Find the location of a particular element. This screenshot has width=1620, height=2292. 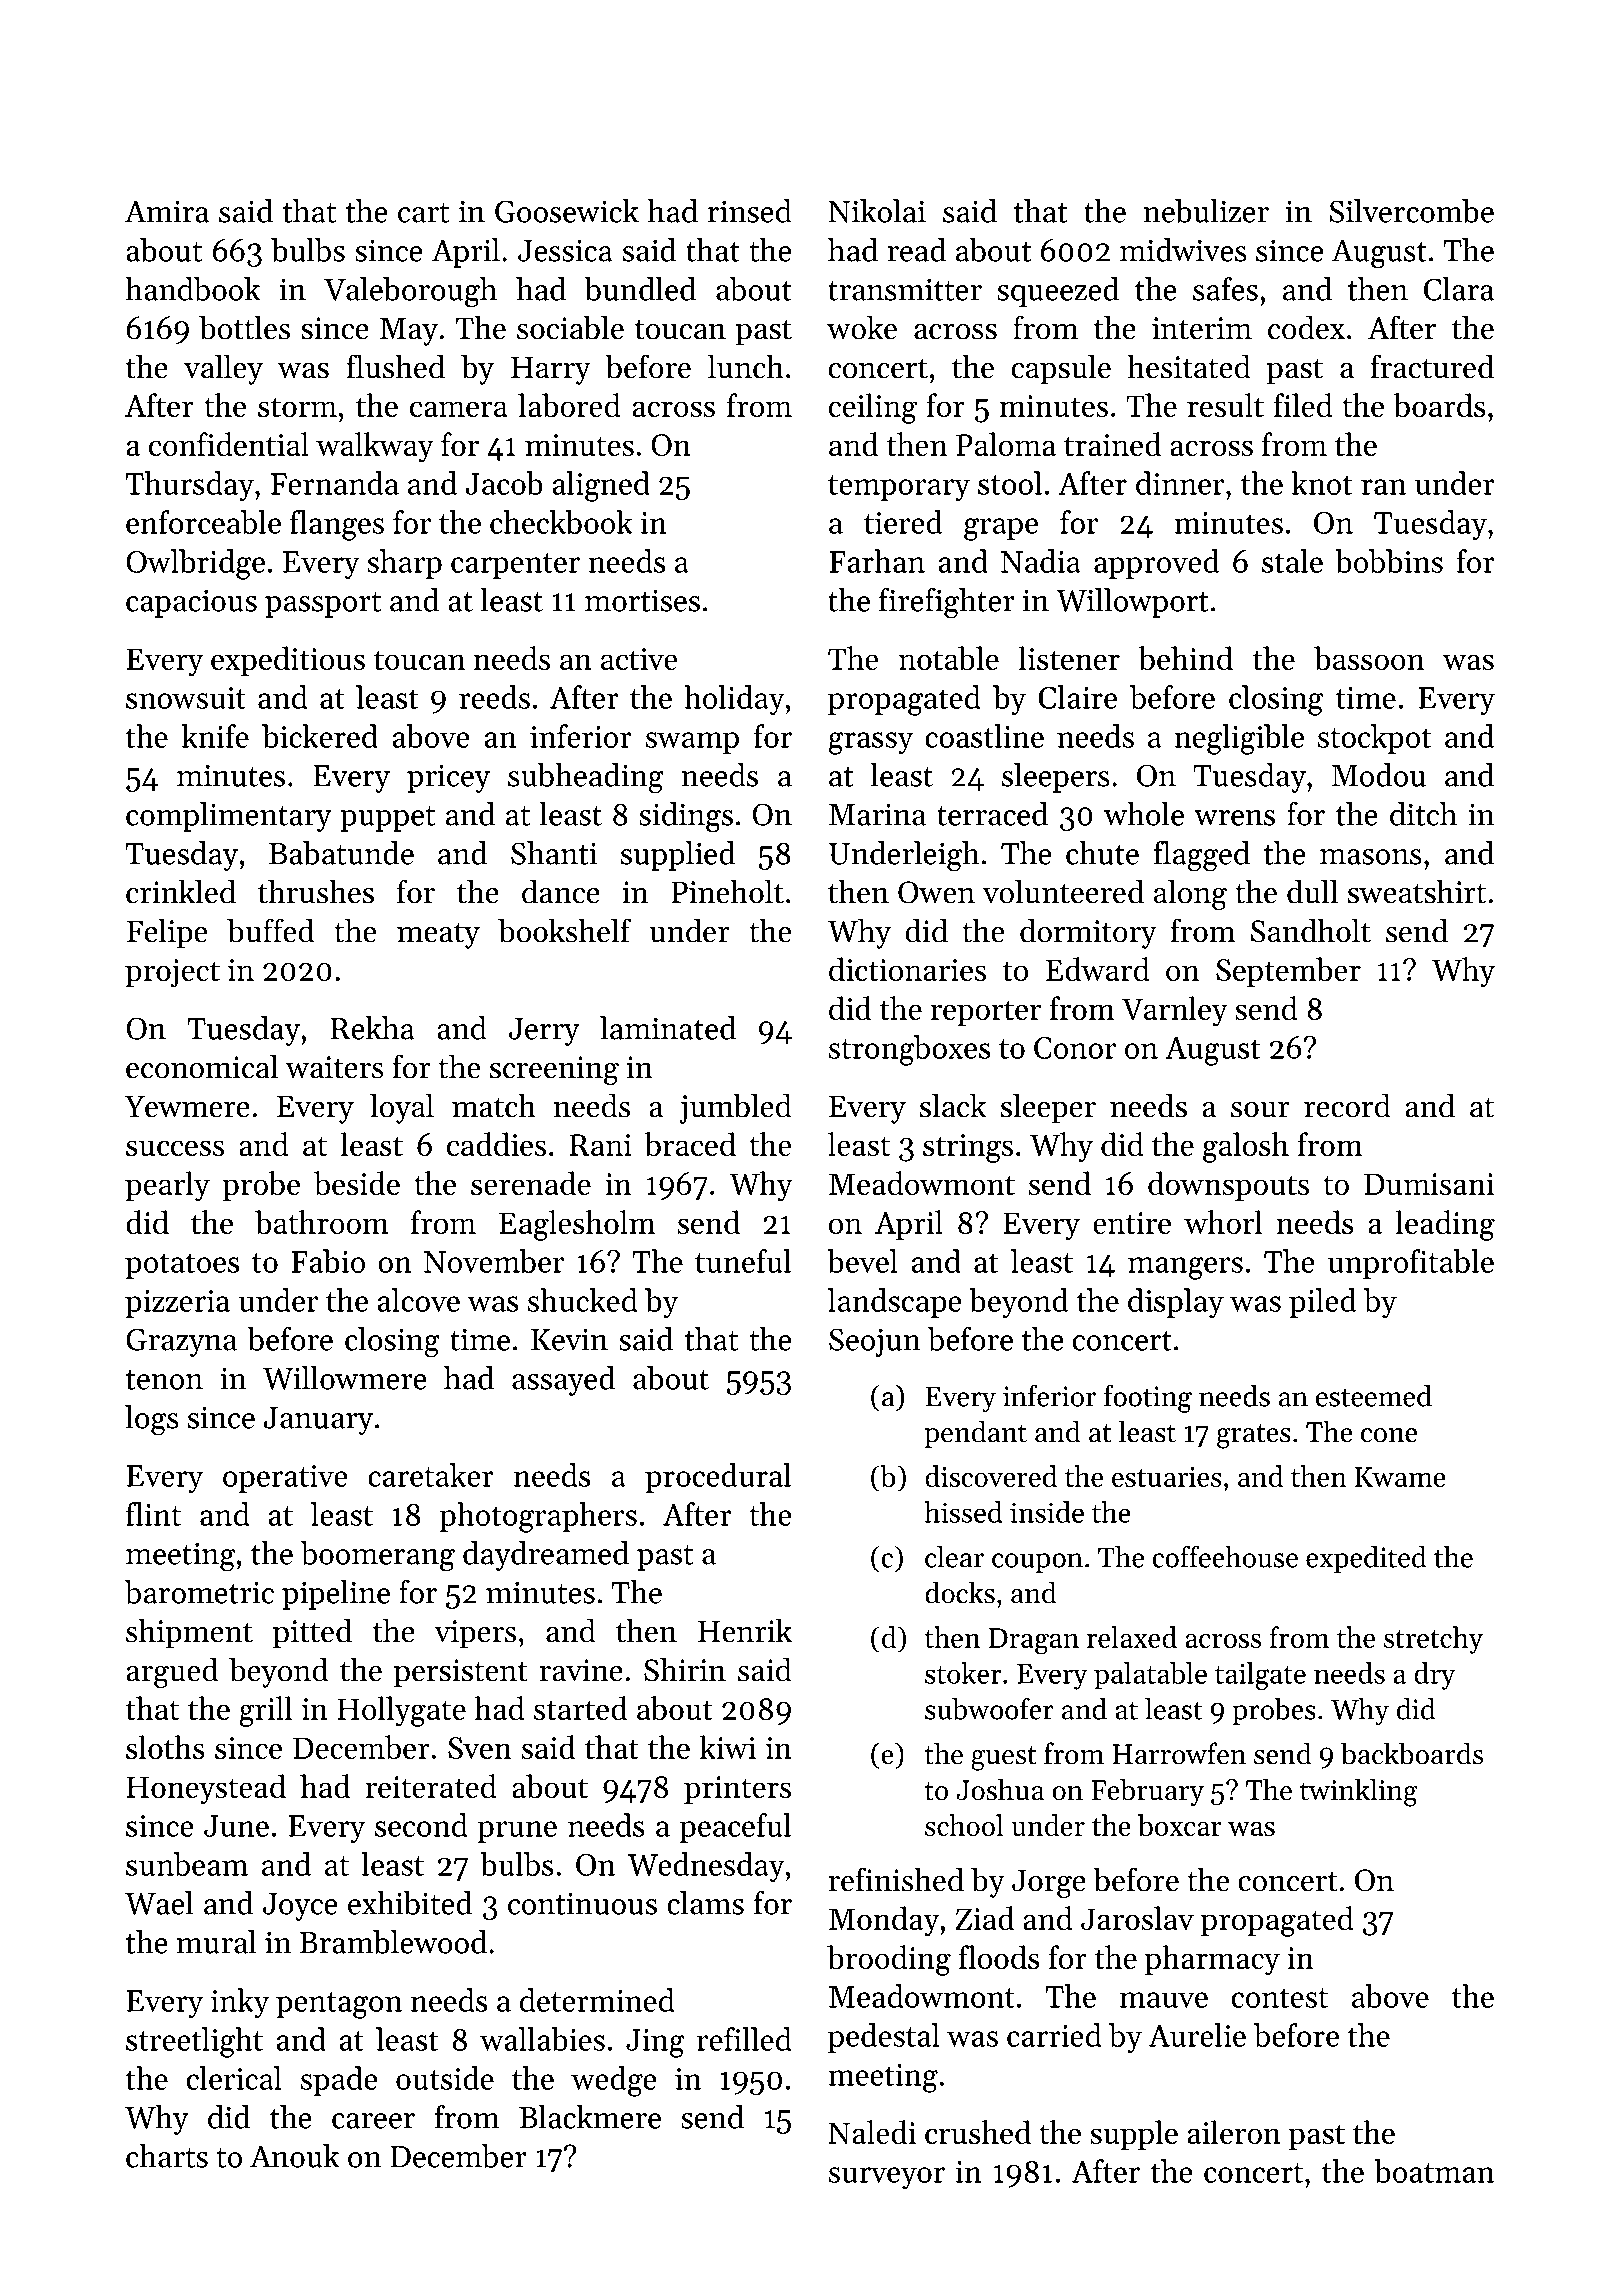

Silvercombe is located at coordinates (1411, 211).
